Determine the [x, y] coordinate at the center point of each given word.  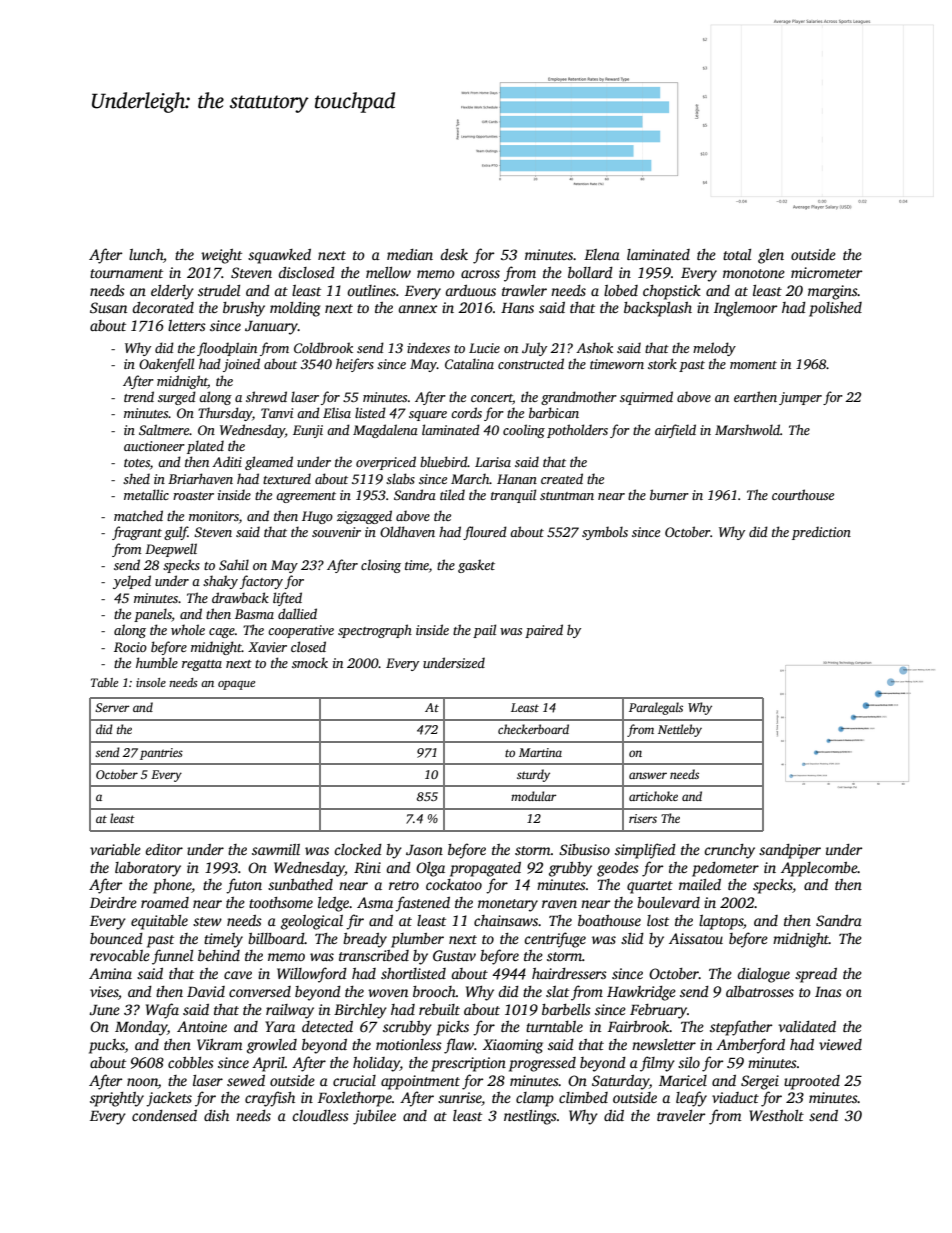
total [737, 254]
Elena [602, 254]
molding [295, 309]
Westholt [776, 1115]
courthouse [803, 494]
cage [222, 633]
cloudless [320, 1115]
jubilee [374, 1117]
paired [544, 631]
